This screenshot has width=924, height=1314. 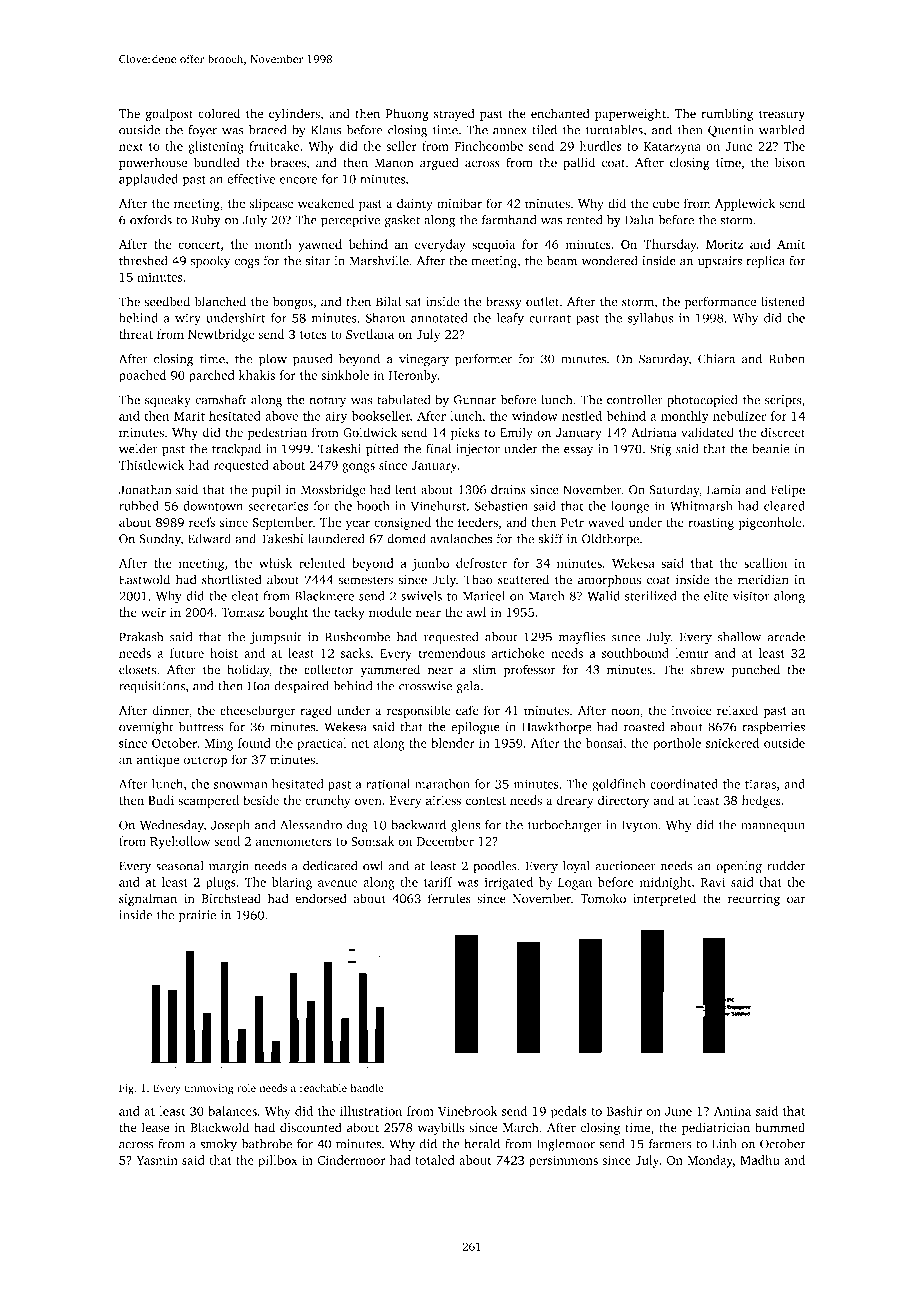 I want to click on rumbling, so click(x=727, y=114).
